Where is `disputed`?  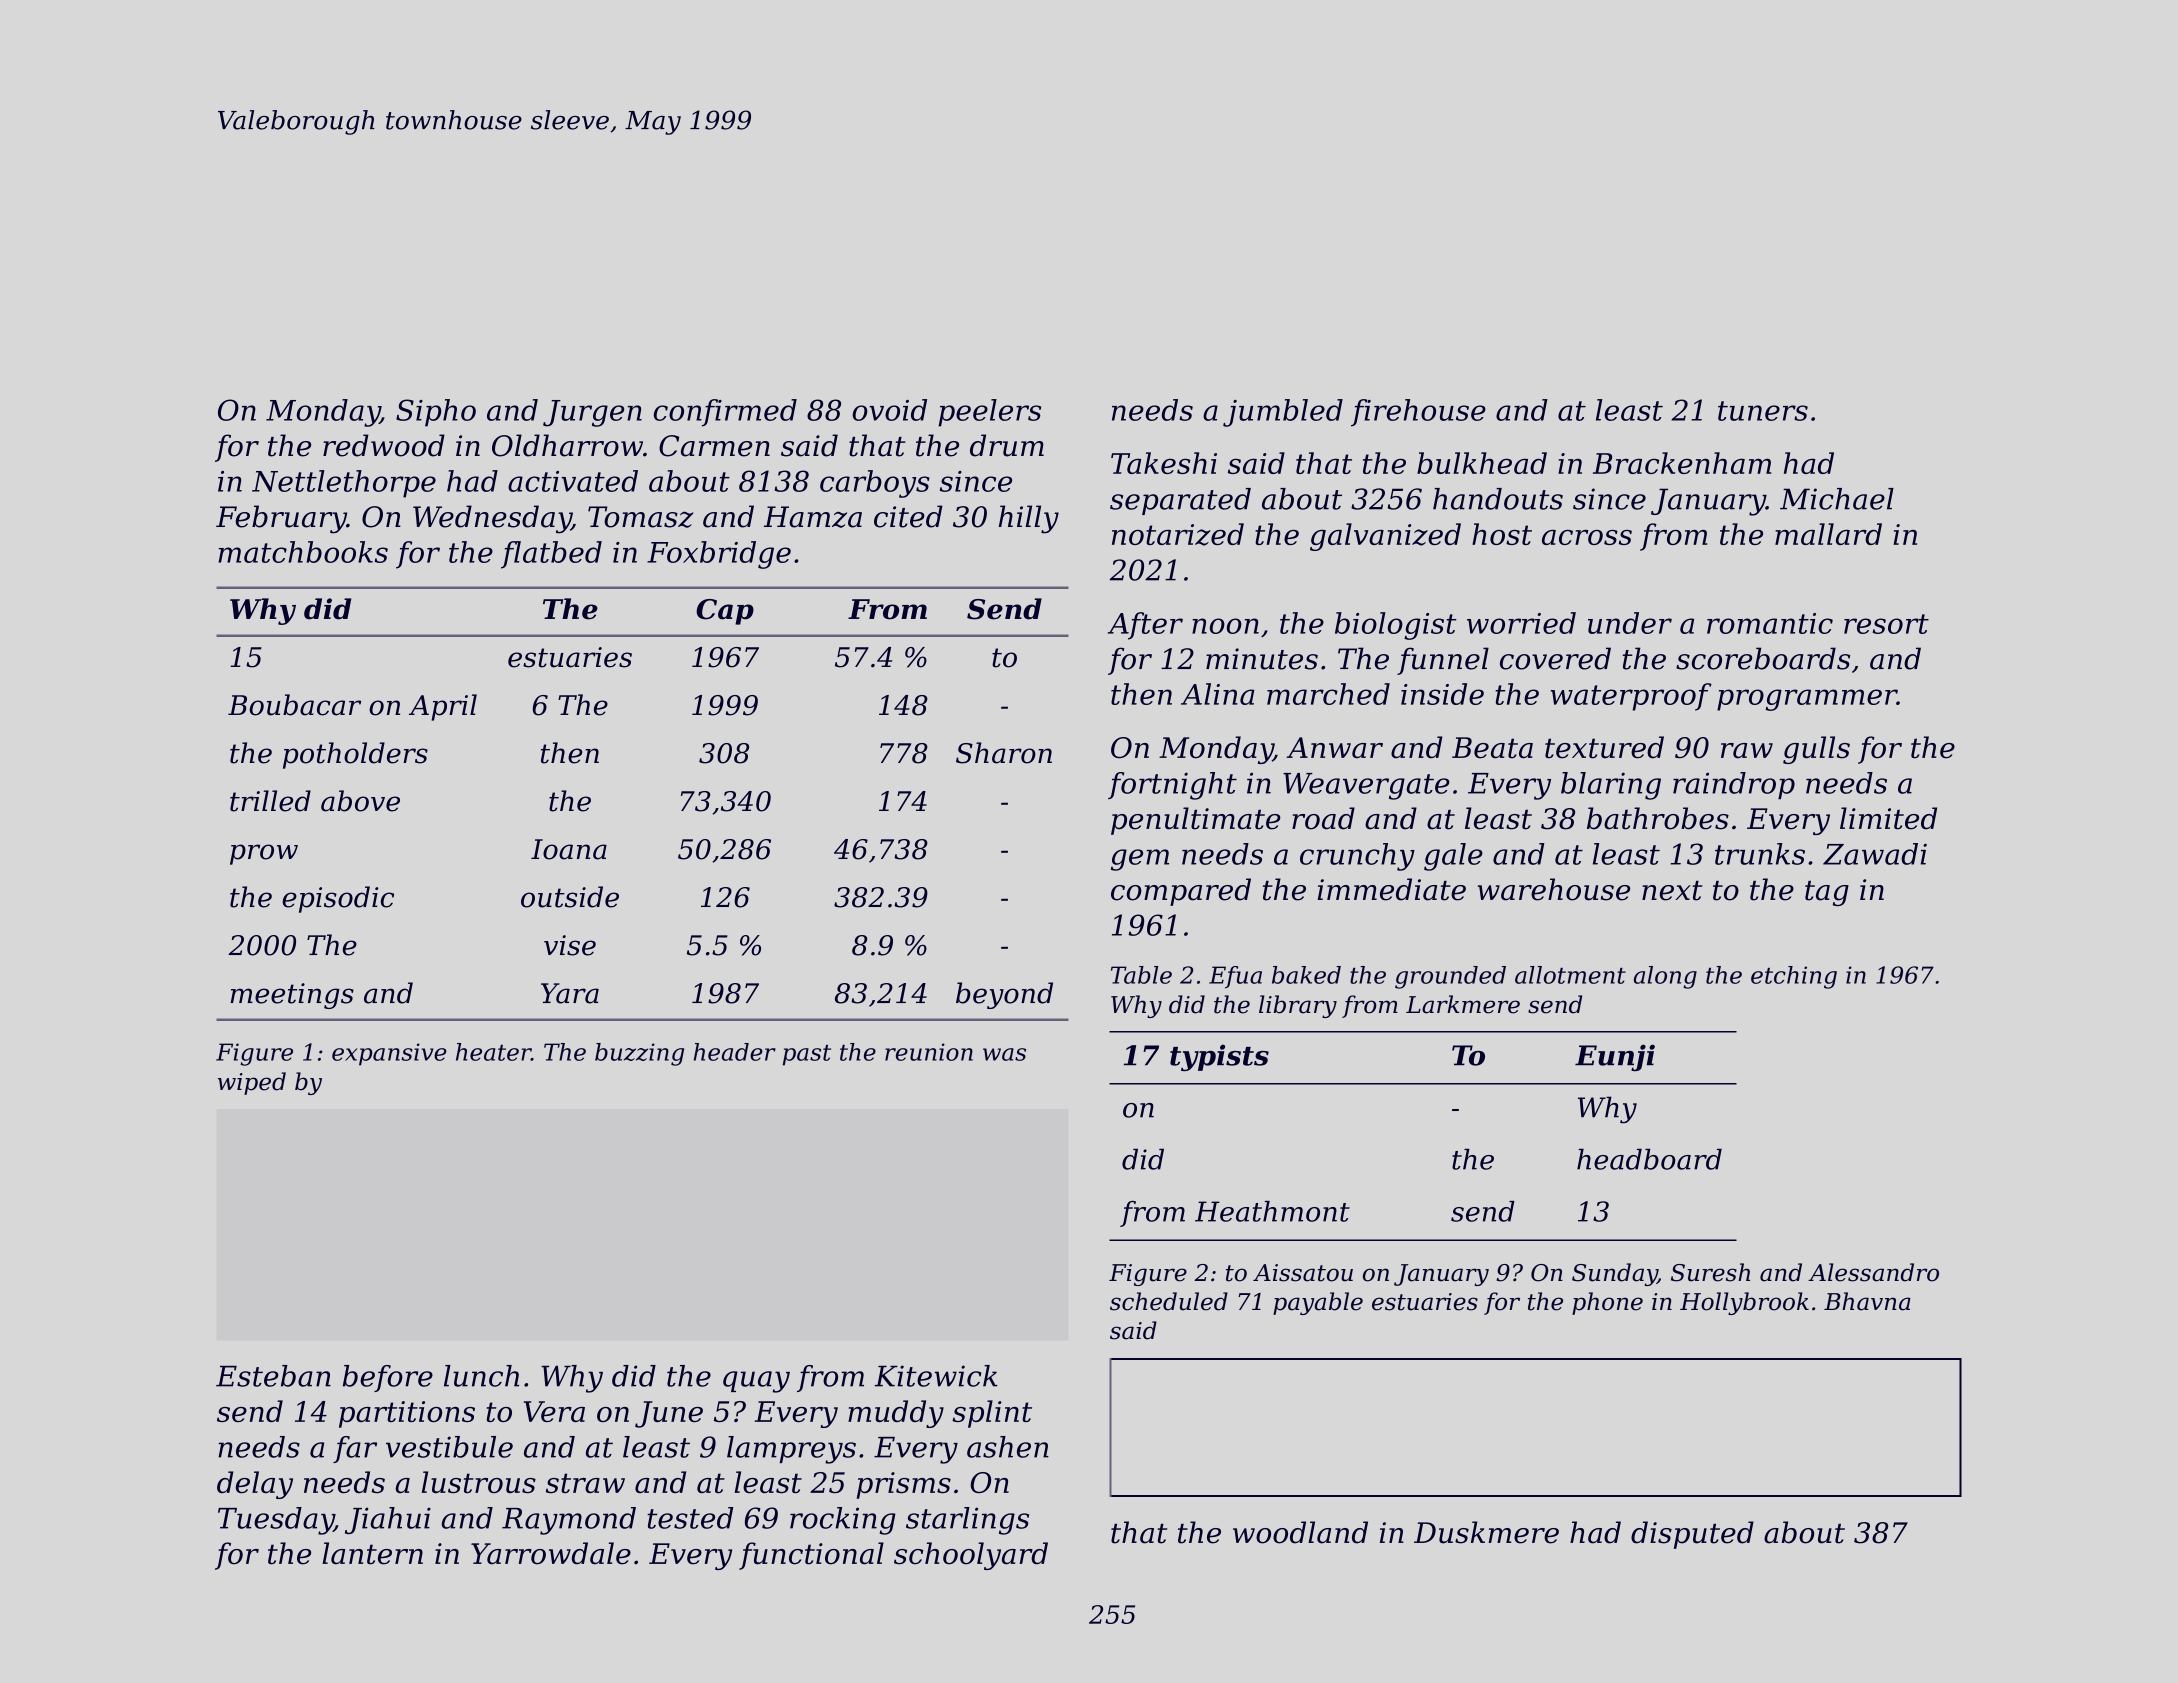 disputed is located at coordinates (1692, 1535).
